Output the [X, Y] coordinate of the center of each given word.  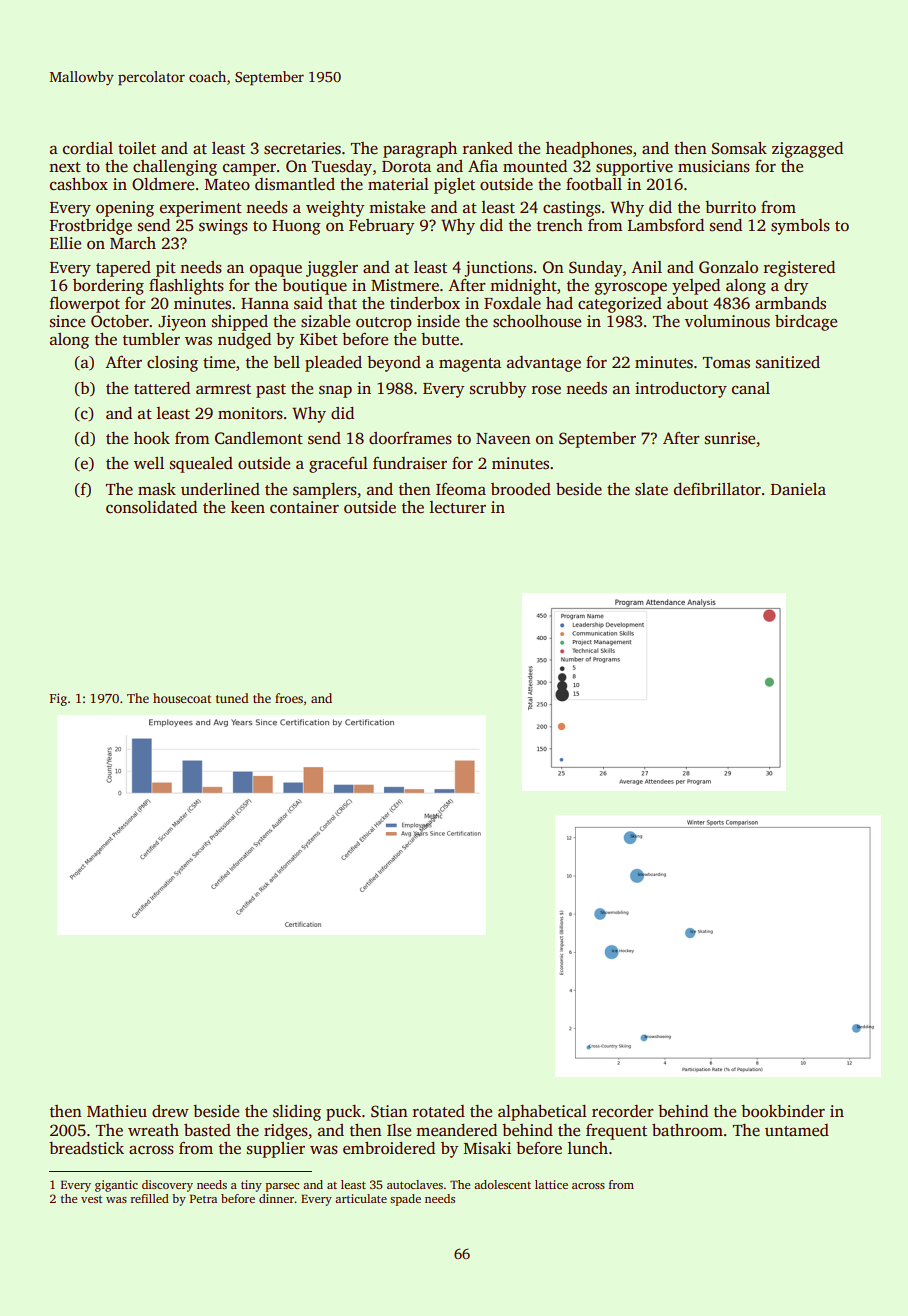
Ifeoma [461, 489]
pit [166, 269]
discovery [167, 1186]
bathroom [687, 1130]
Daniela [798, 489]
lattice [551, 1184]
